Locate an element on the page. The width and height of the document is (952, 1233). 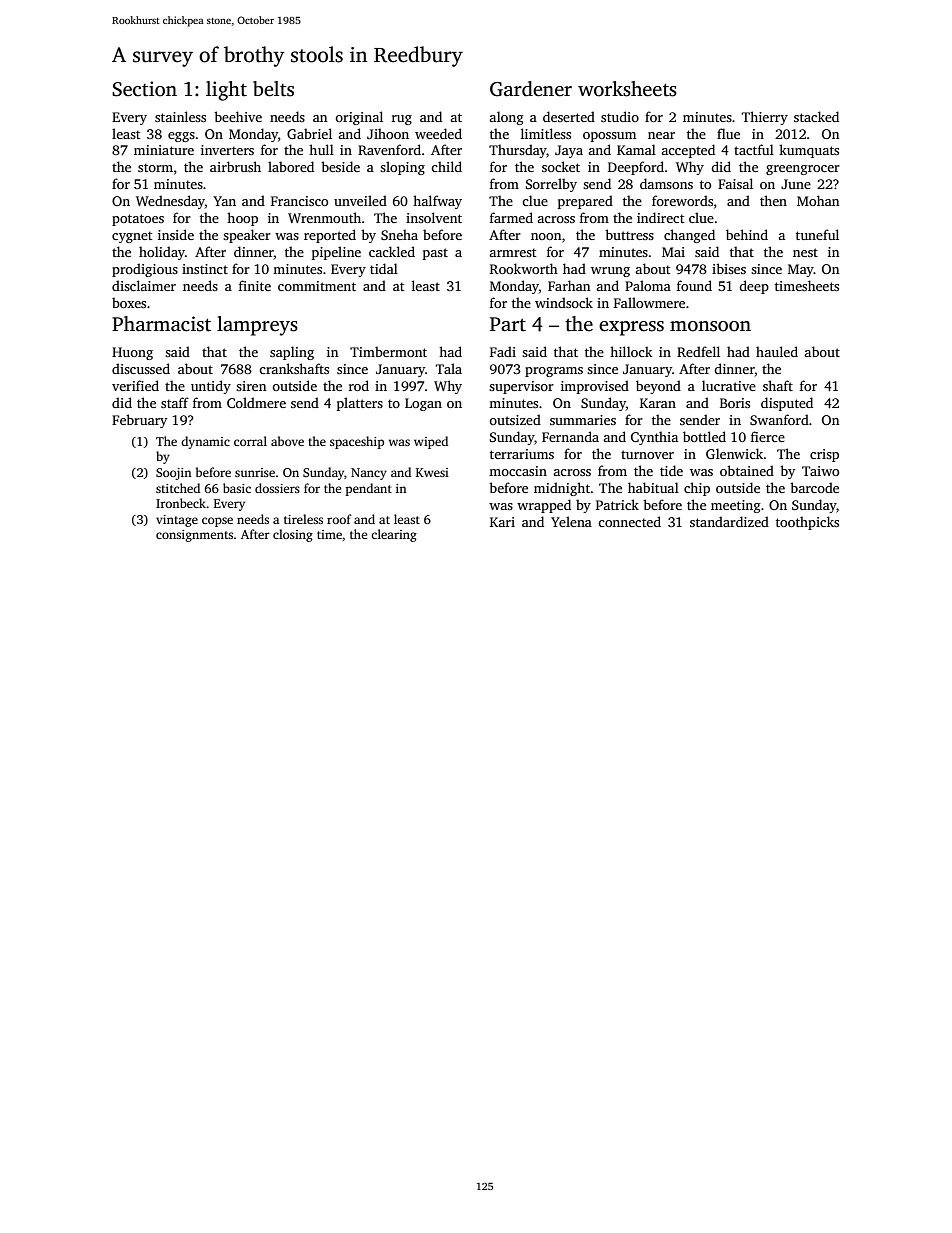
belts is located at coordinates (273, 89).
